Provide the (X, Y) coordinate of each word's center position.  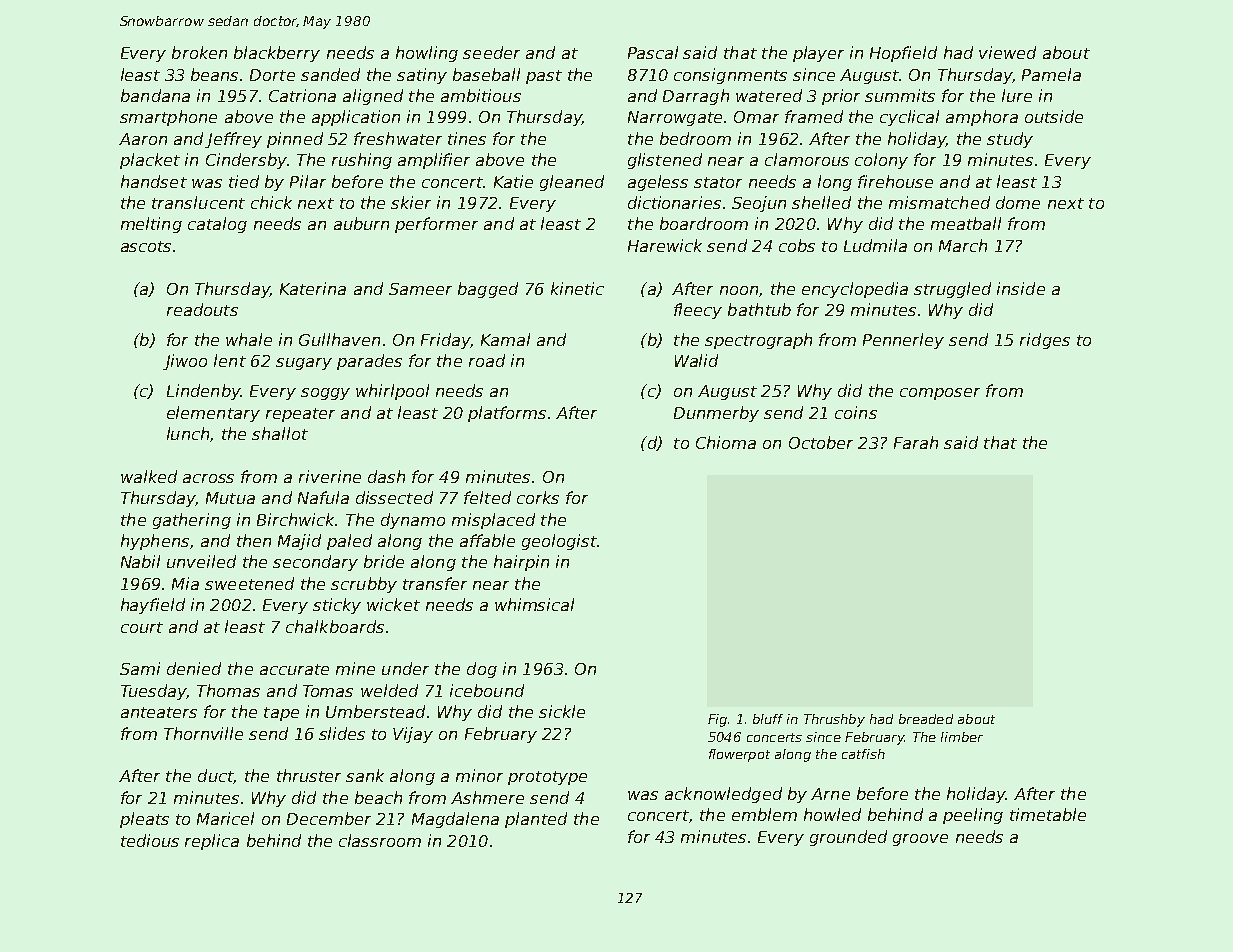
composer (940, 394)
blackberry (277, 54)
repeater (300, 415)
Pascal (653, 52)
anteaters (159, 712)
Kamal (505, 339)
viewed (1007, 52)
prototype (547, 778)
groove (920, 840)
